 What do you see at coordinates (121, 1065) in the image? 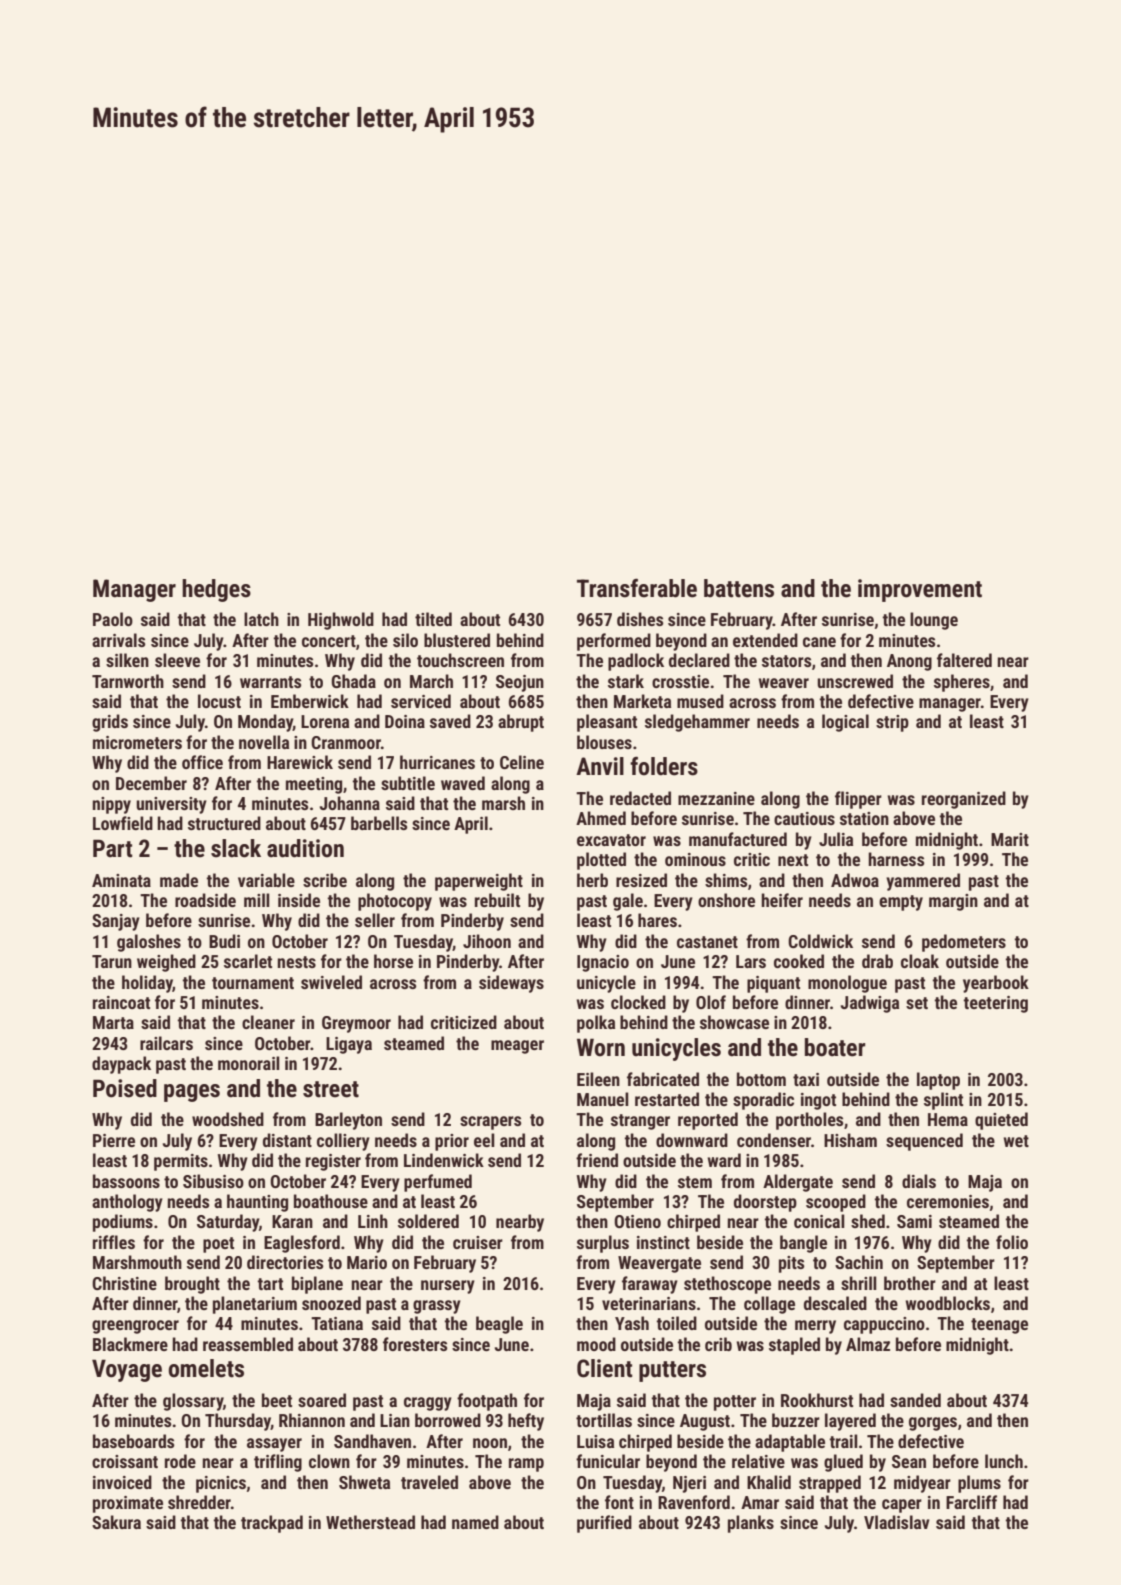
I see `daypack` at bounding box center [121, 1065].
